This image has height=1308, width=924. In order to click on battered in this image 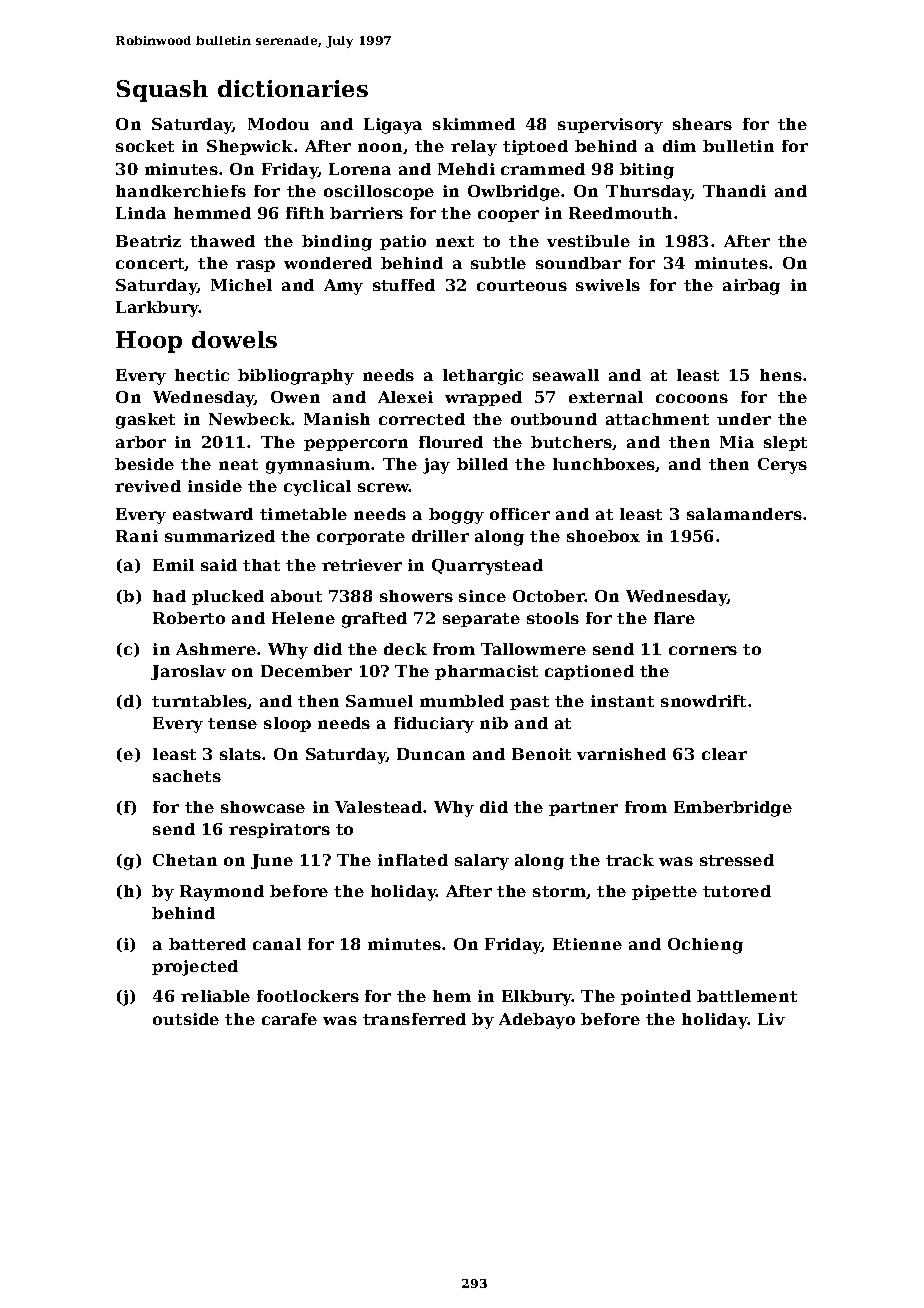, I will do `click(207, 944)`.
